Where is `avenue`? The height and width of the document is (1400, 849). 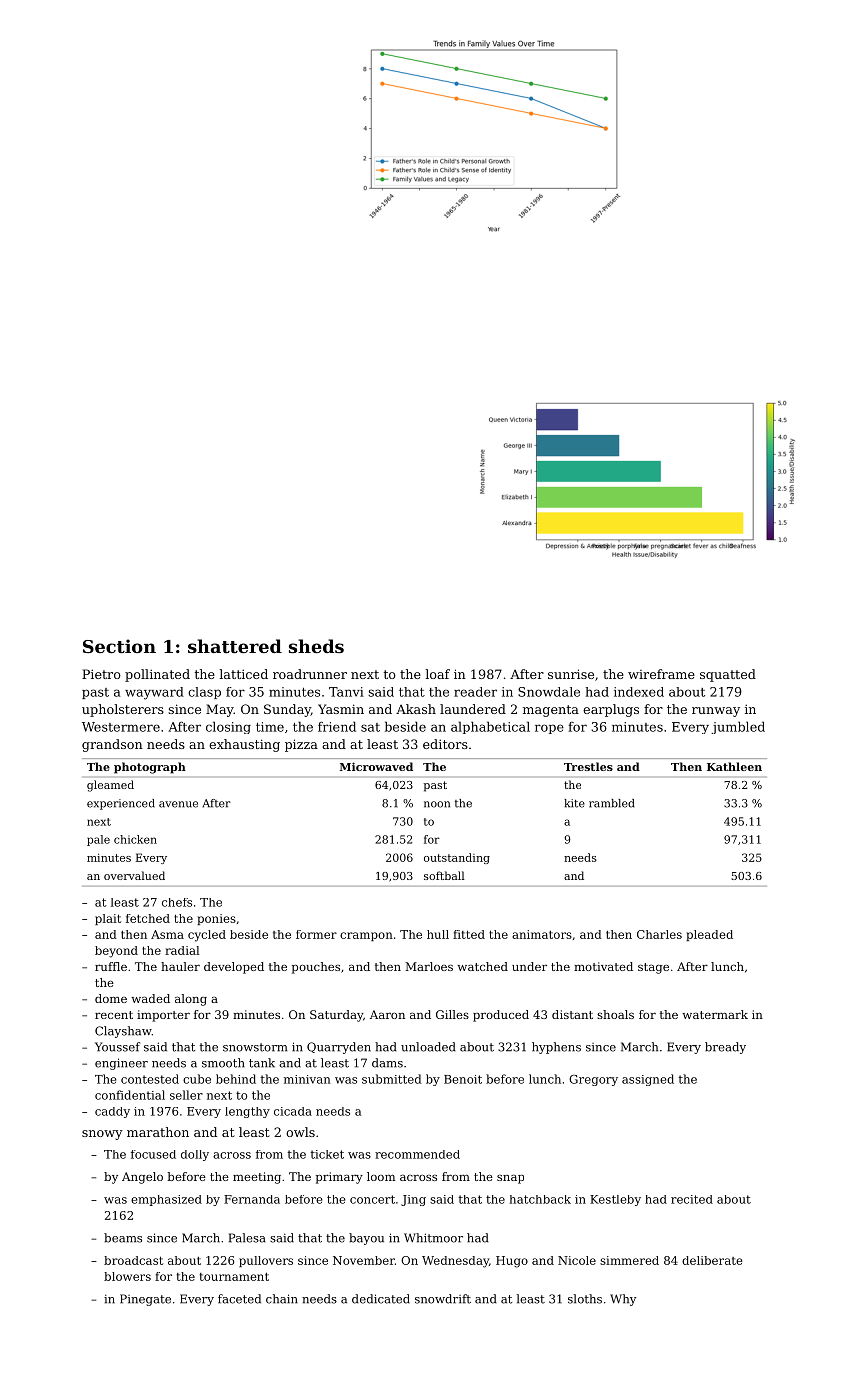 avenue is located at coordinates (178, 804).
